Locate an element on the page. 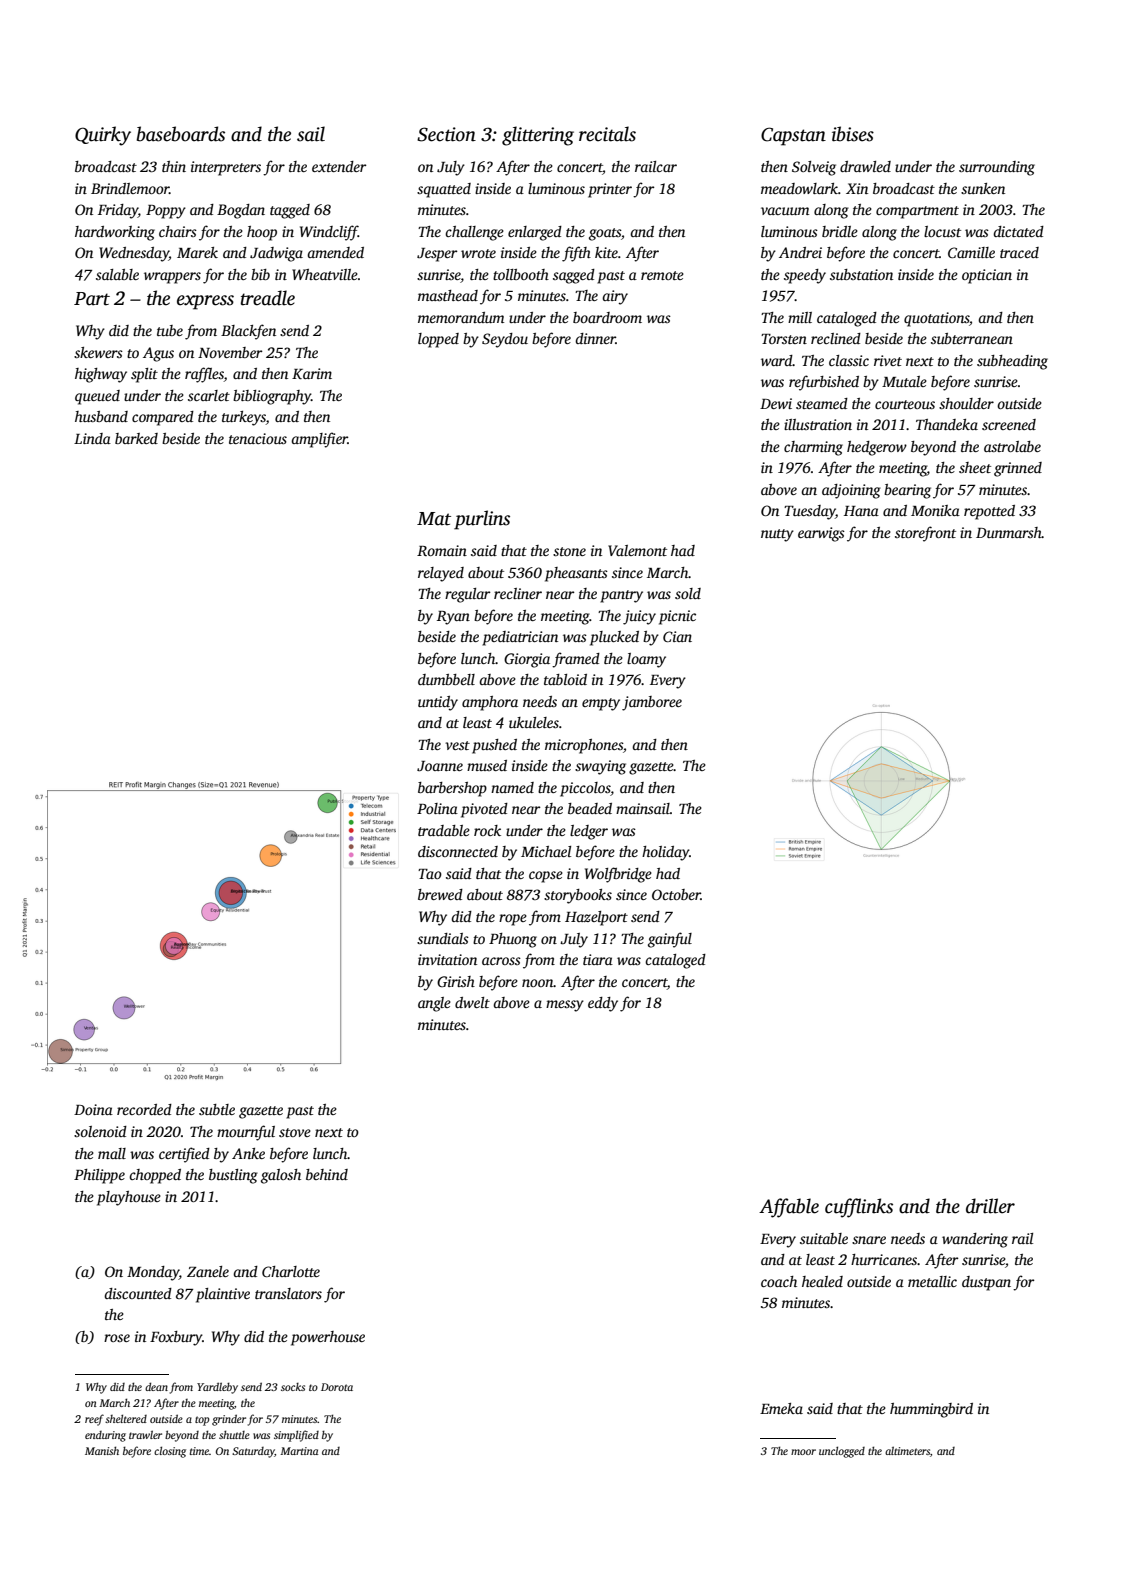  Girish is located at coordinates (456, 981).
